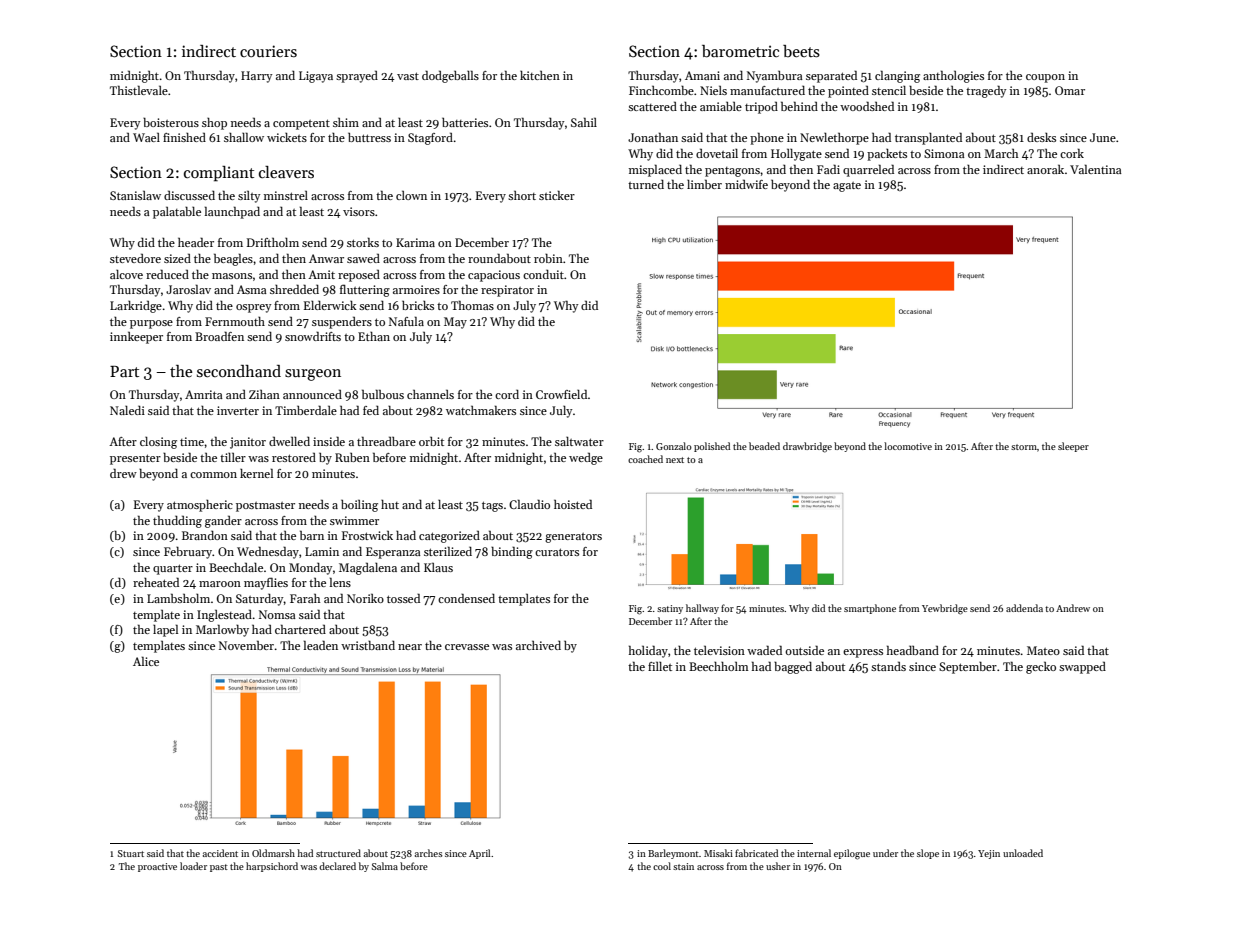  I want to click on Alice, so click(146, 661).
